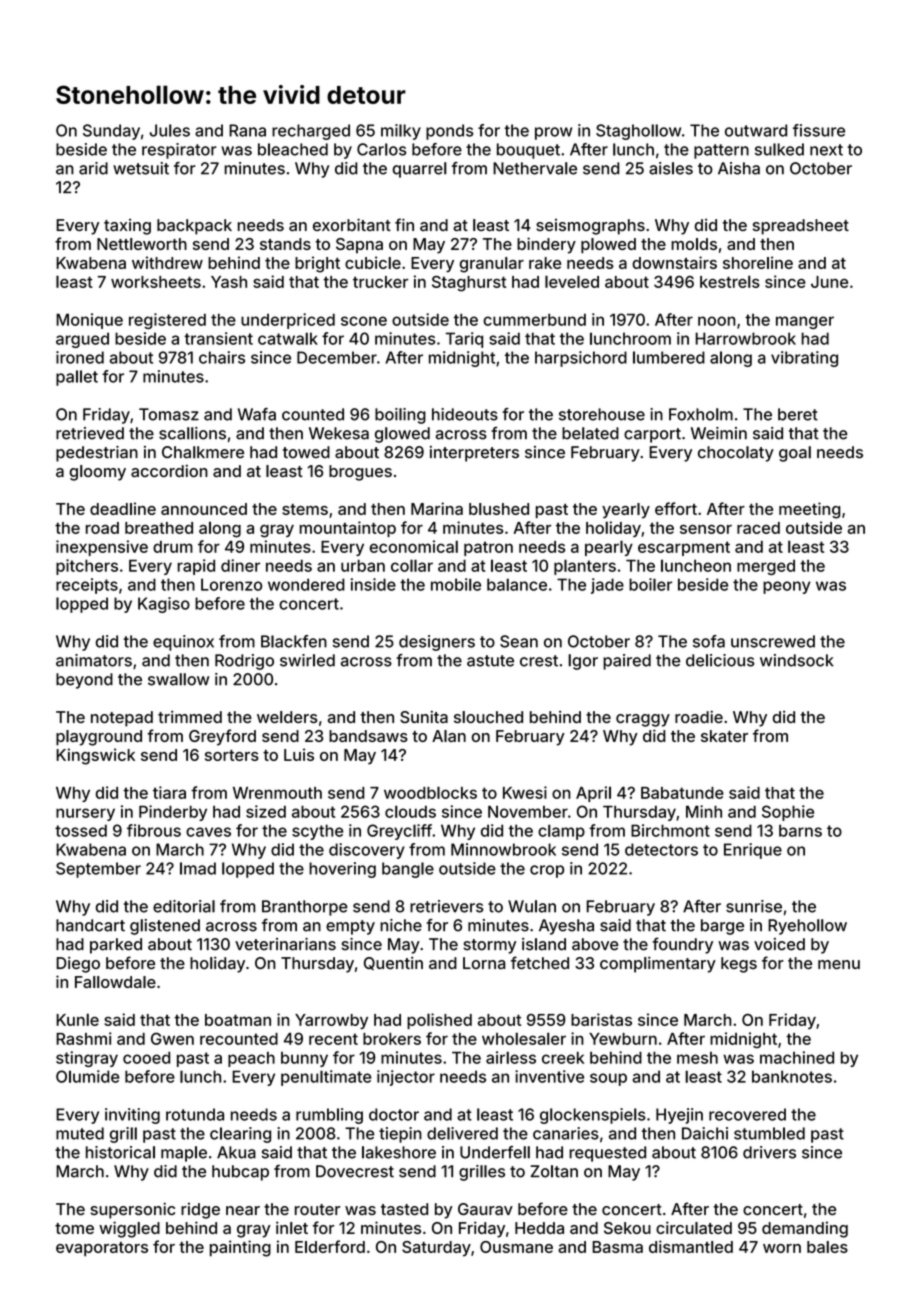 This screenshot has width=924, height=1308. I want to click on raced, so click(758, 528).
